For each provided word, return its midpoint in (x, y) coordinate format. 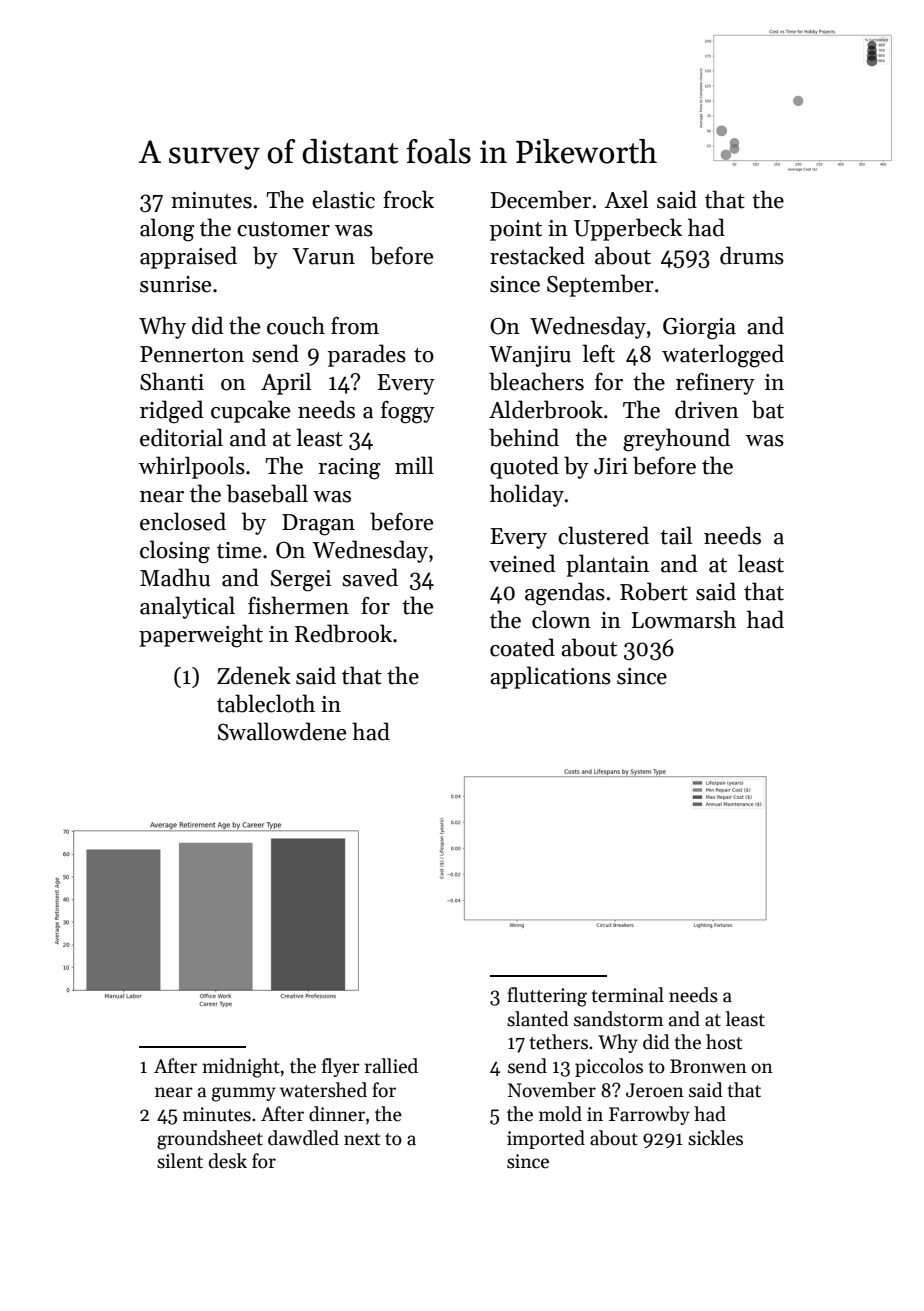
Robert (654, 591)
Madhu (175, 577)
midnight (241, 1068)
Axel (626, 199)
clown (561, 619)
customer (283, 229)
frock (408, 199)
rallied (391, 1066)
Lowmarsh (684, 619)
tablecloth (266, 703)
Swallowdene (282, 731)
